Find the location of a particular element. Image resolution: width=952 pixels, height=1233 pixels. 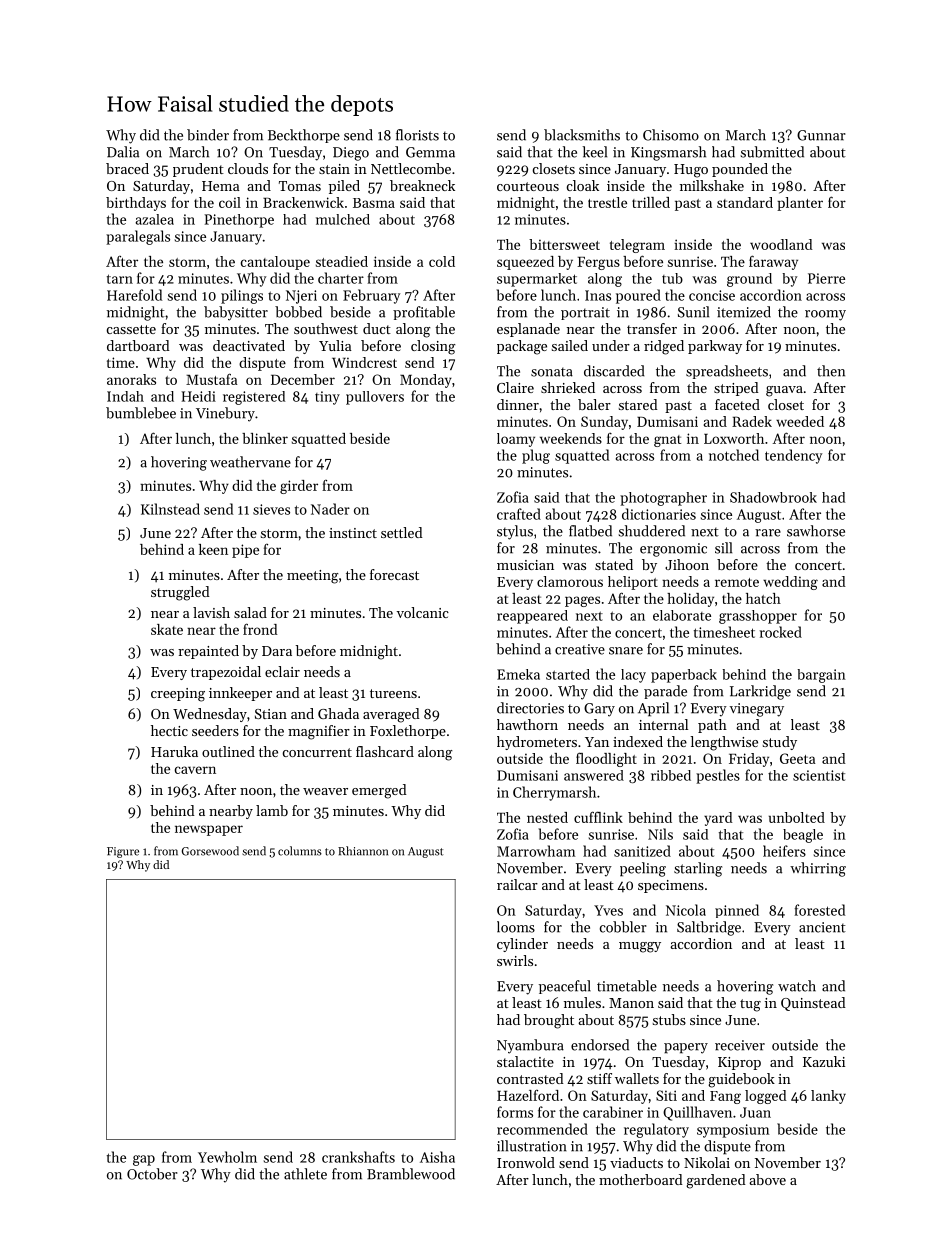

paralegals is located at coordinates (138, 237).
